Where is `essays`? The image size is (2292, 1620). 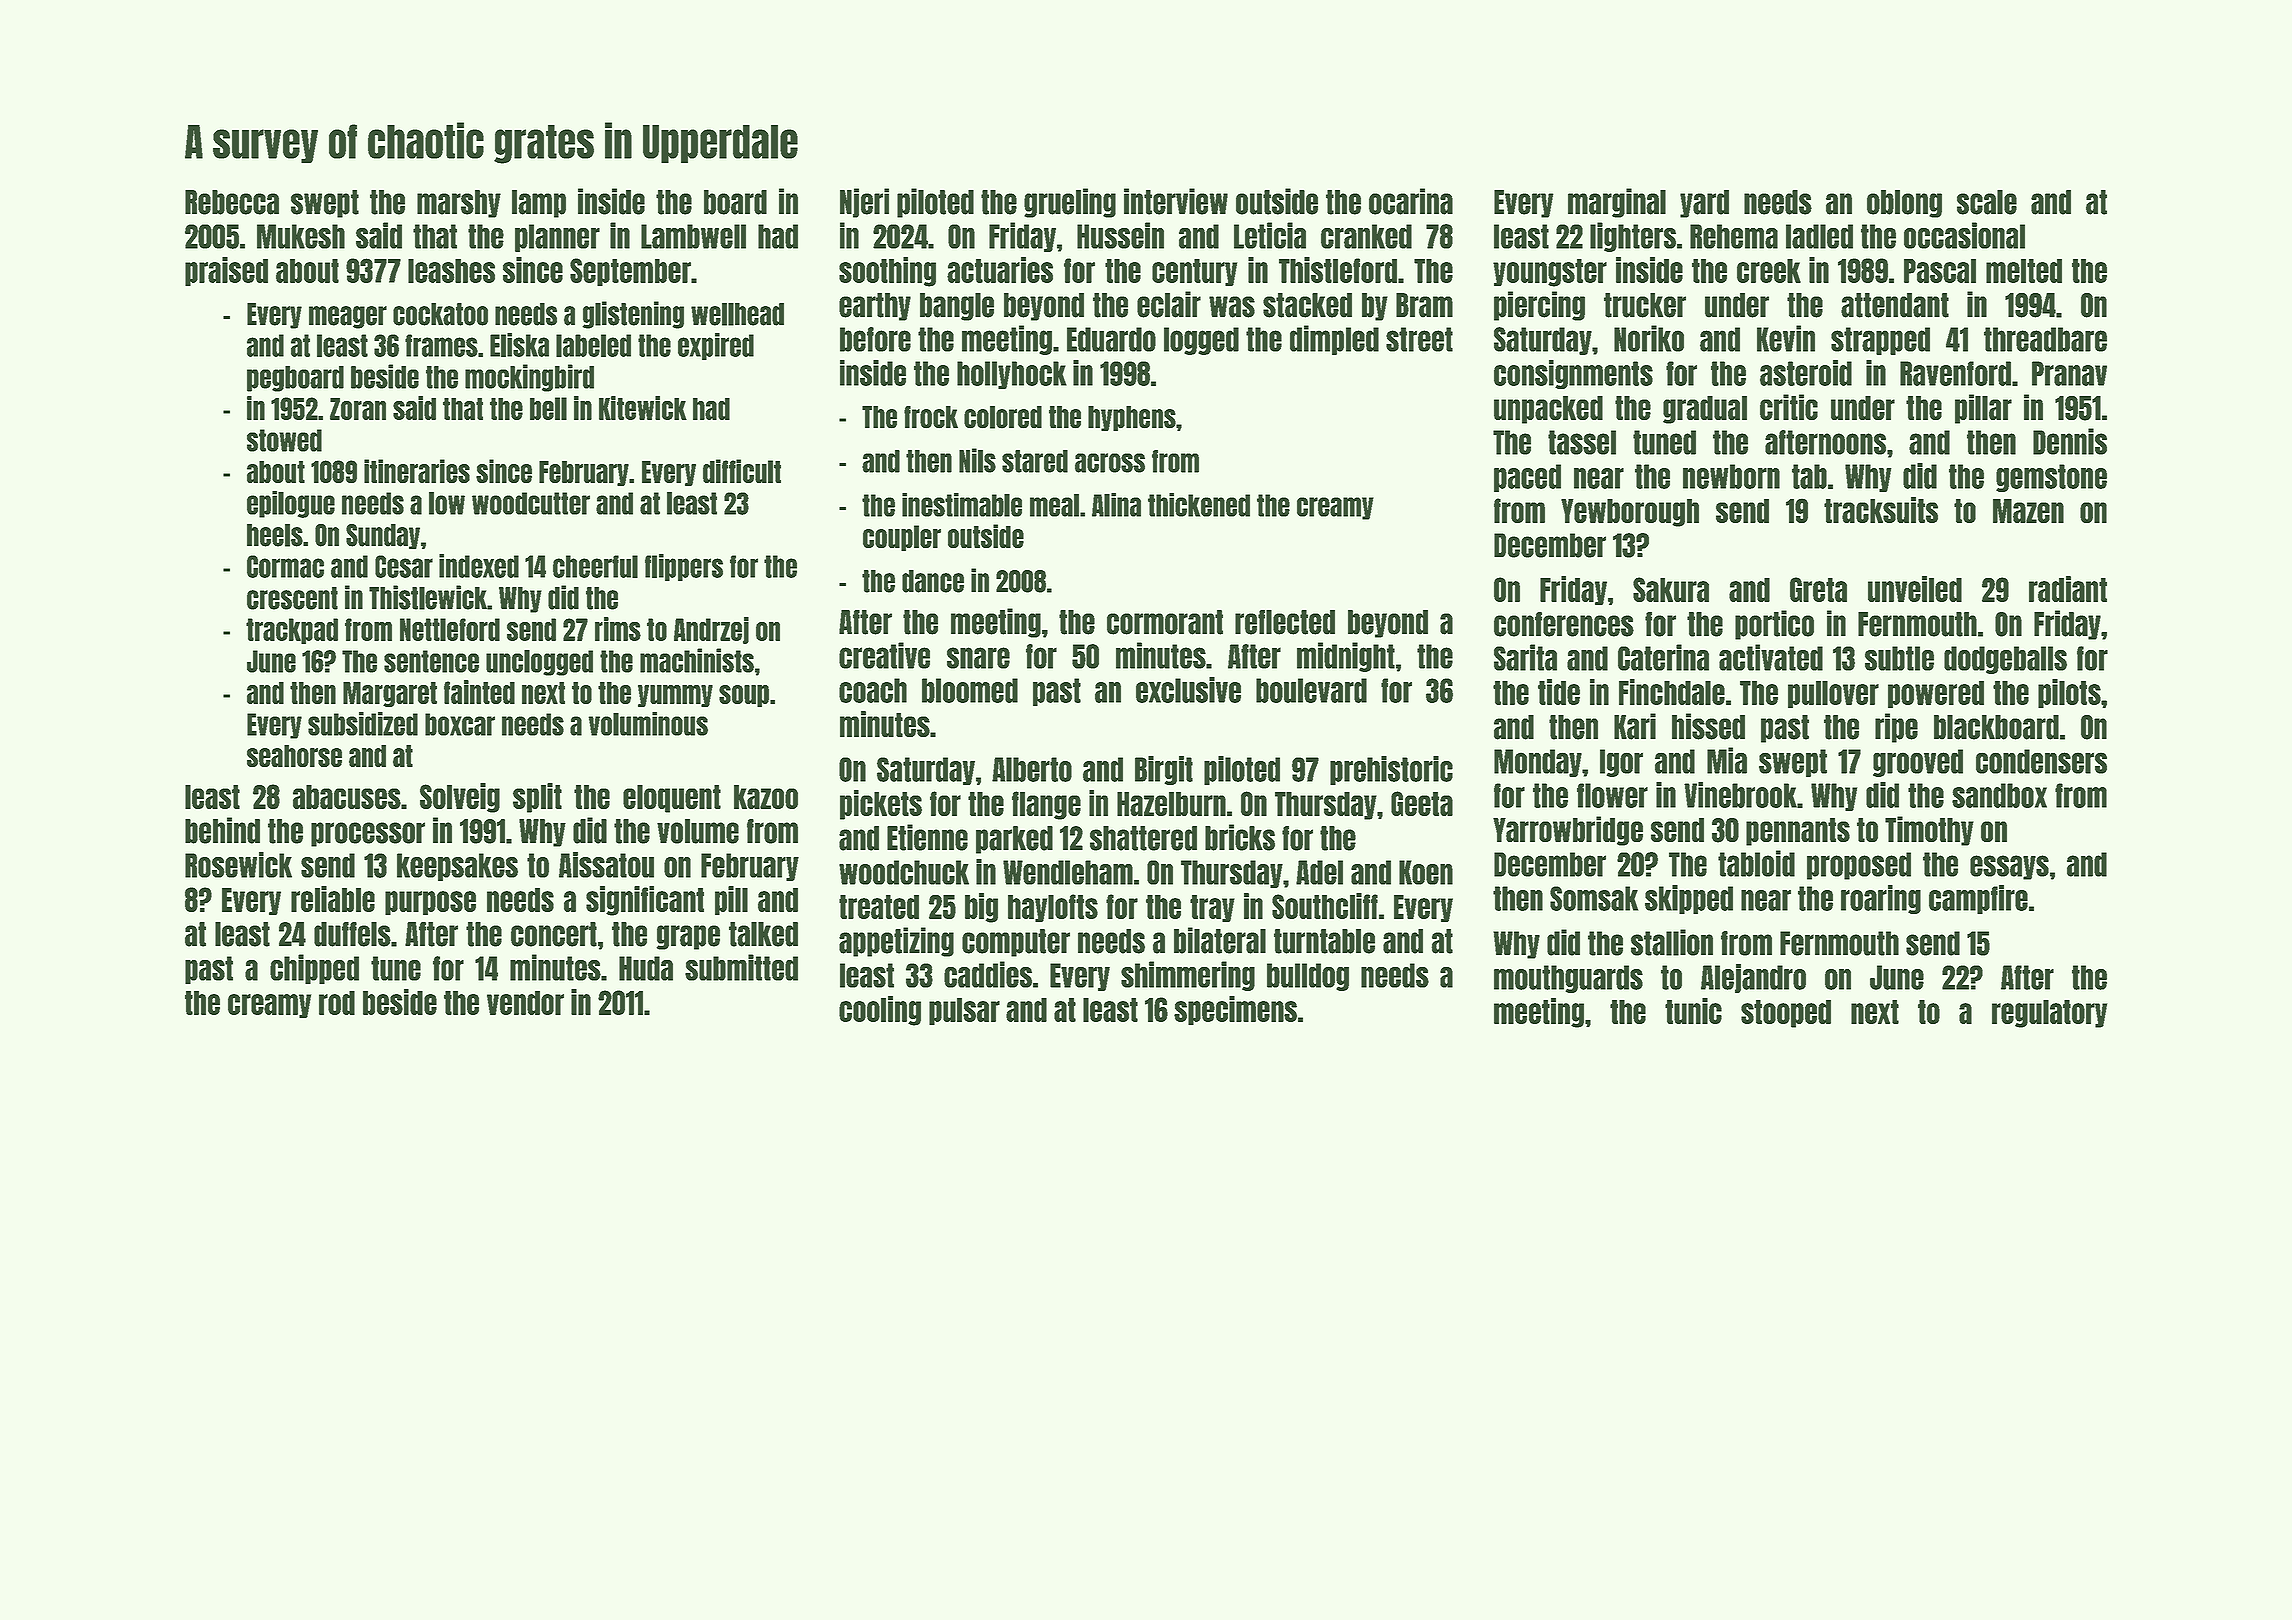
essays is located at coordinates (2009, 867).
